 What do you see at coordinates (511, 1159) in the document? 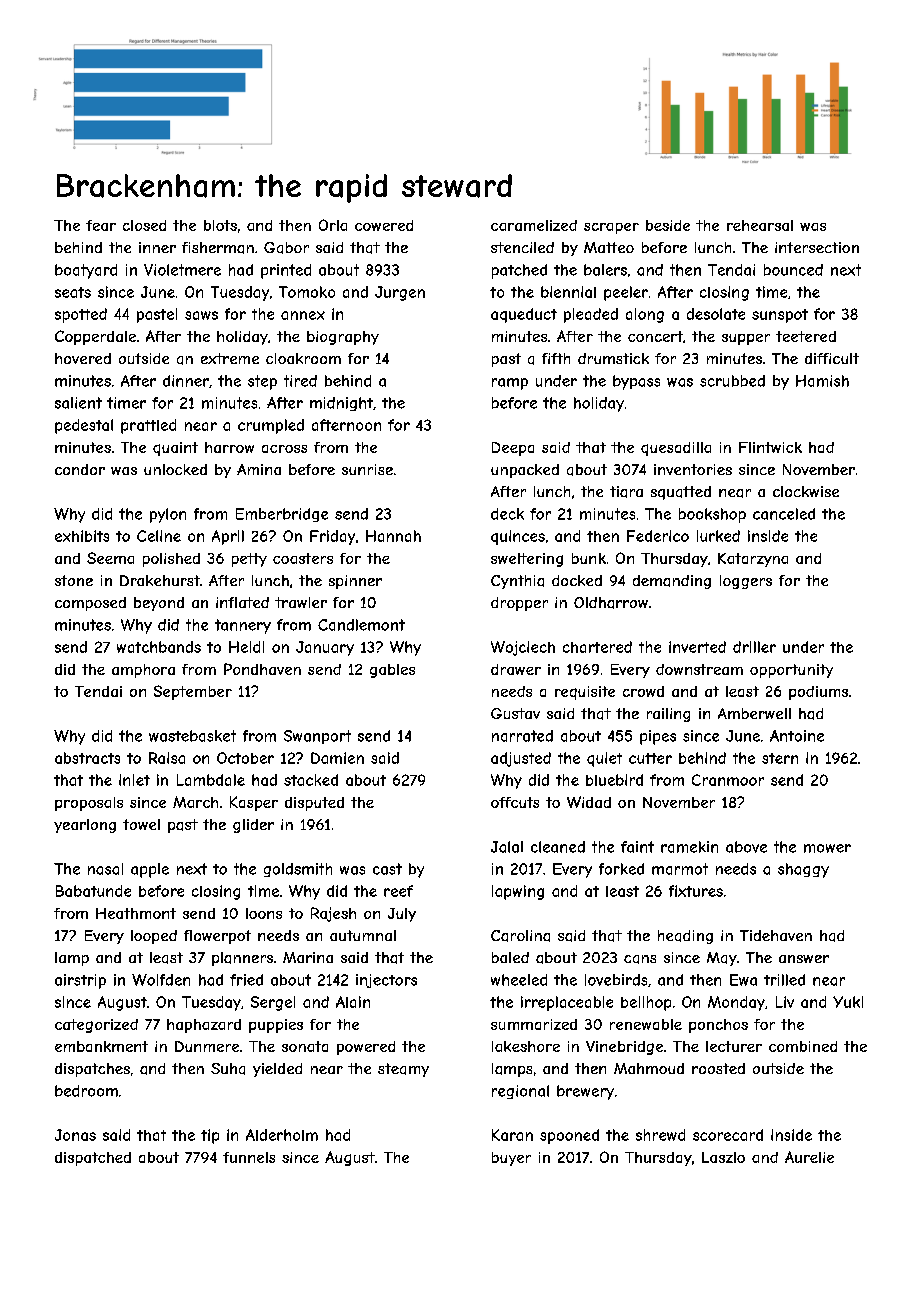
I see `buyer` at bounding box center [511, 1159].
